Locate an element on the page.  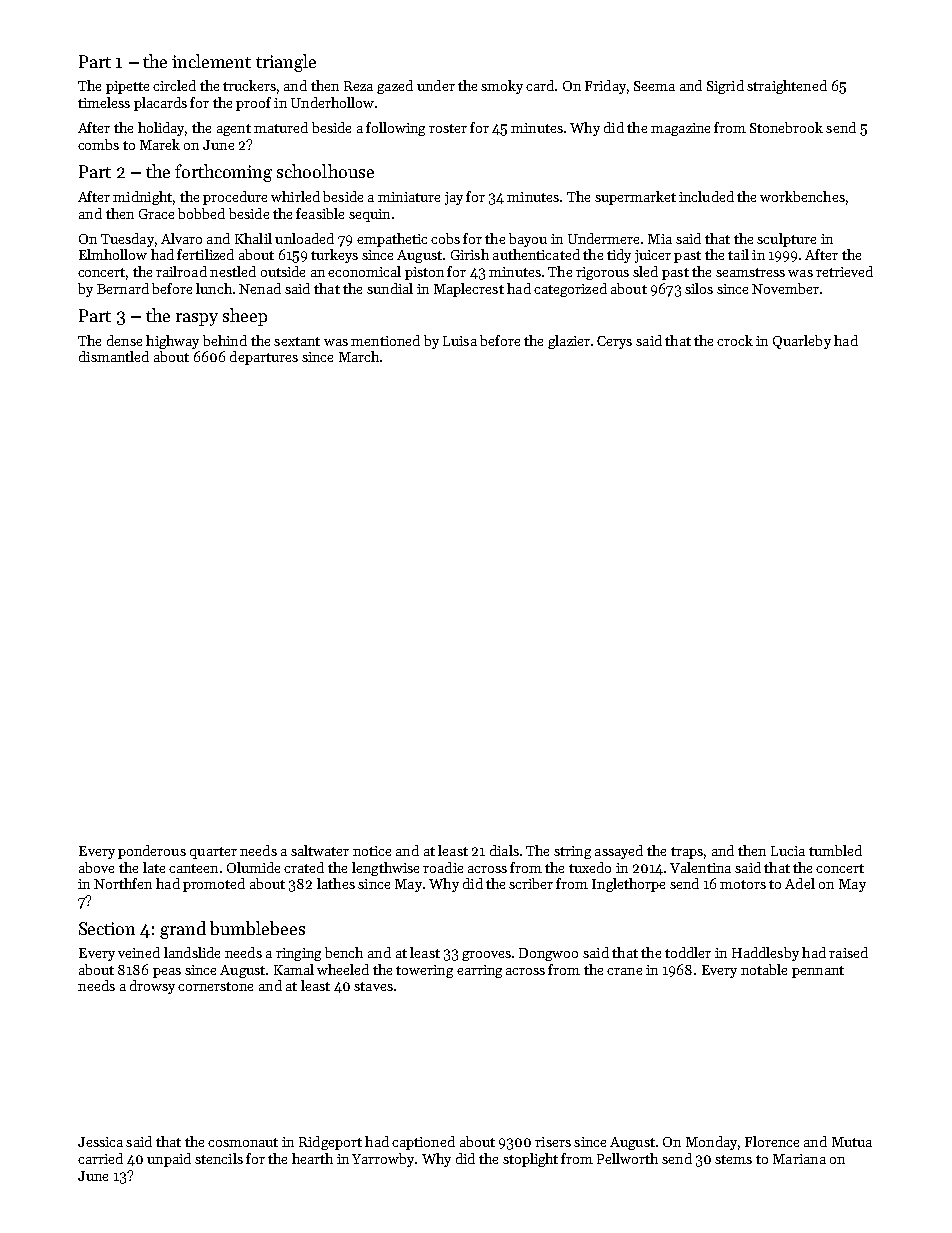
notice is located at coordinates (372, 851).
